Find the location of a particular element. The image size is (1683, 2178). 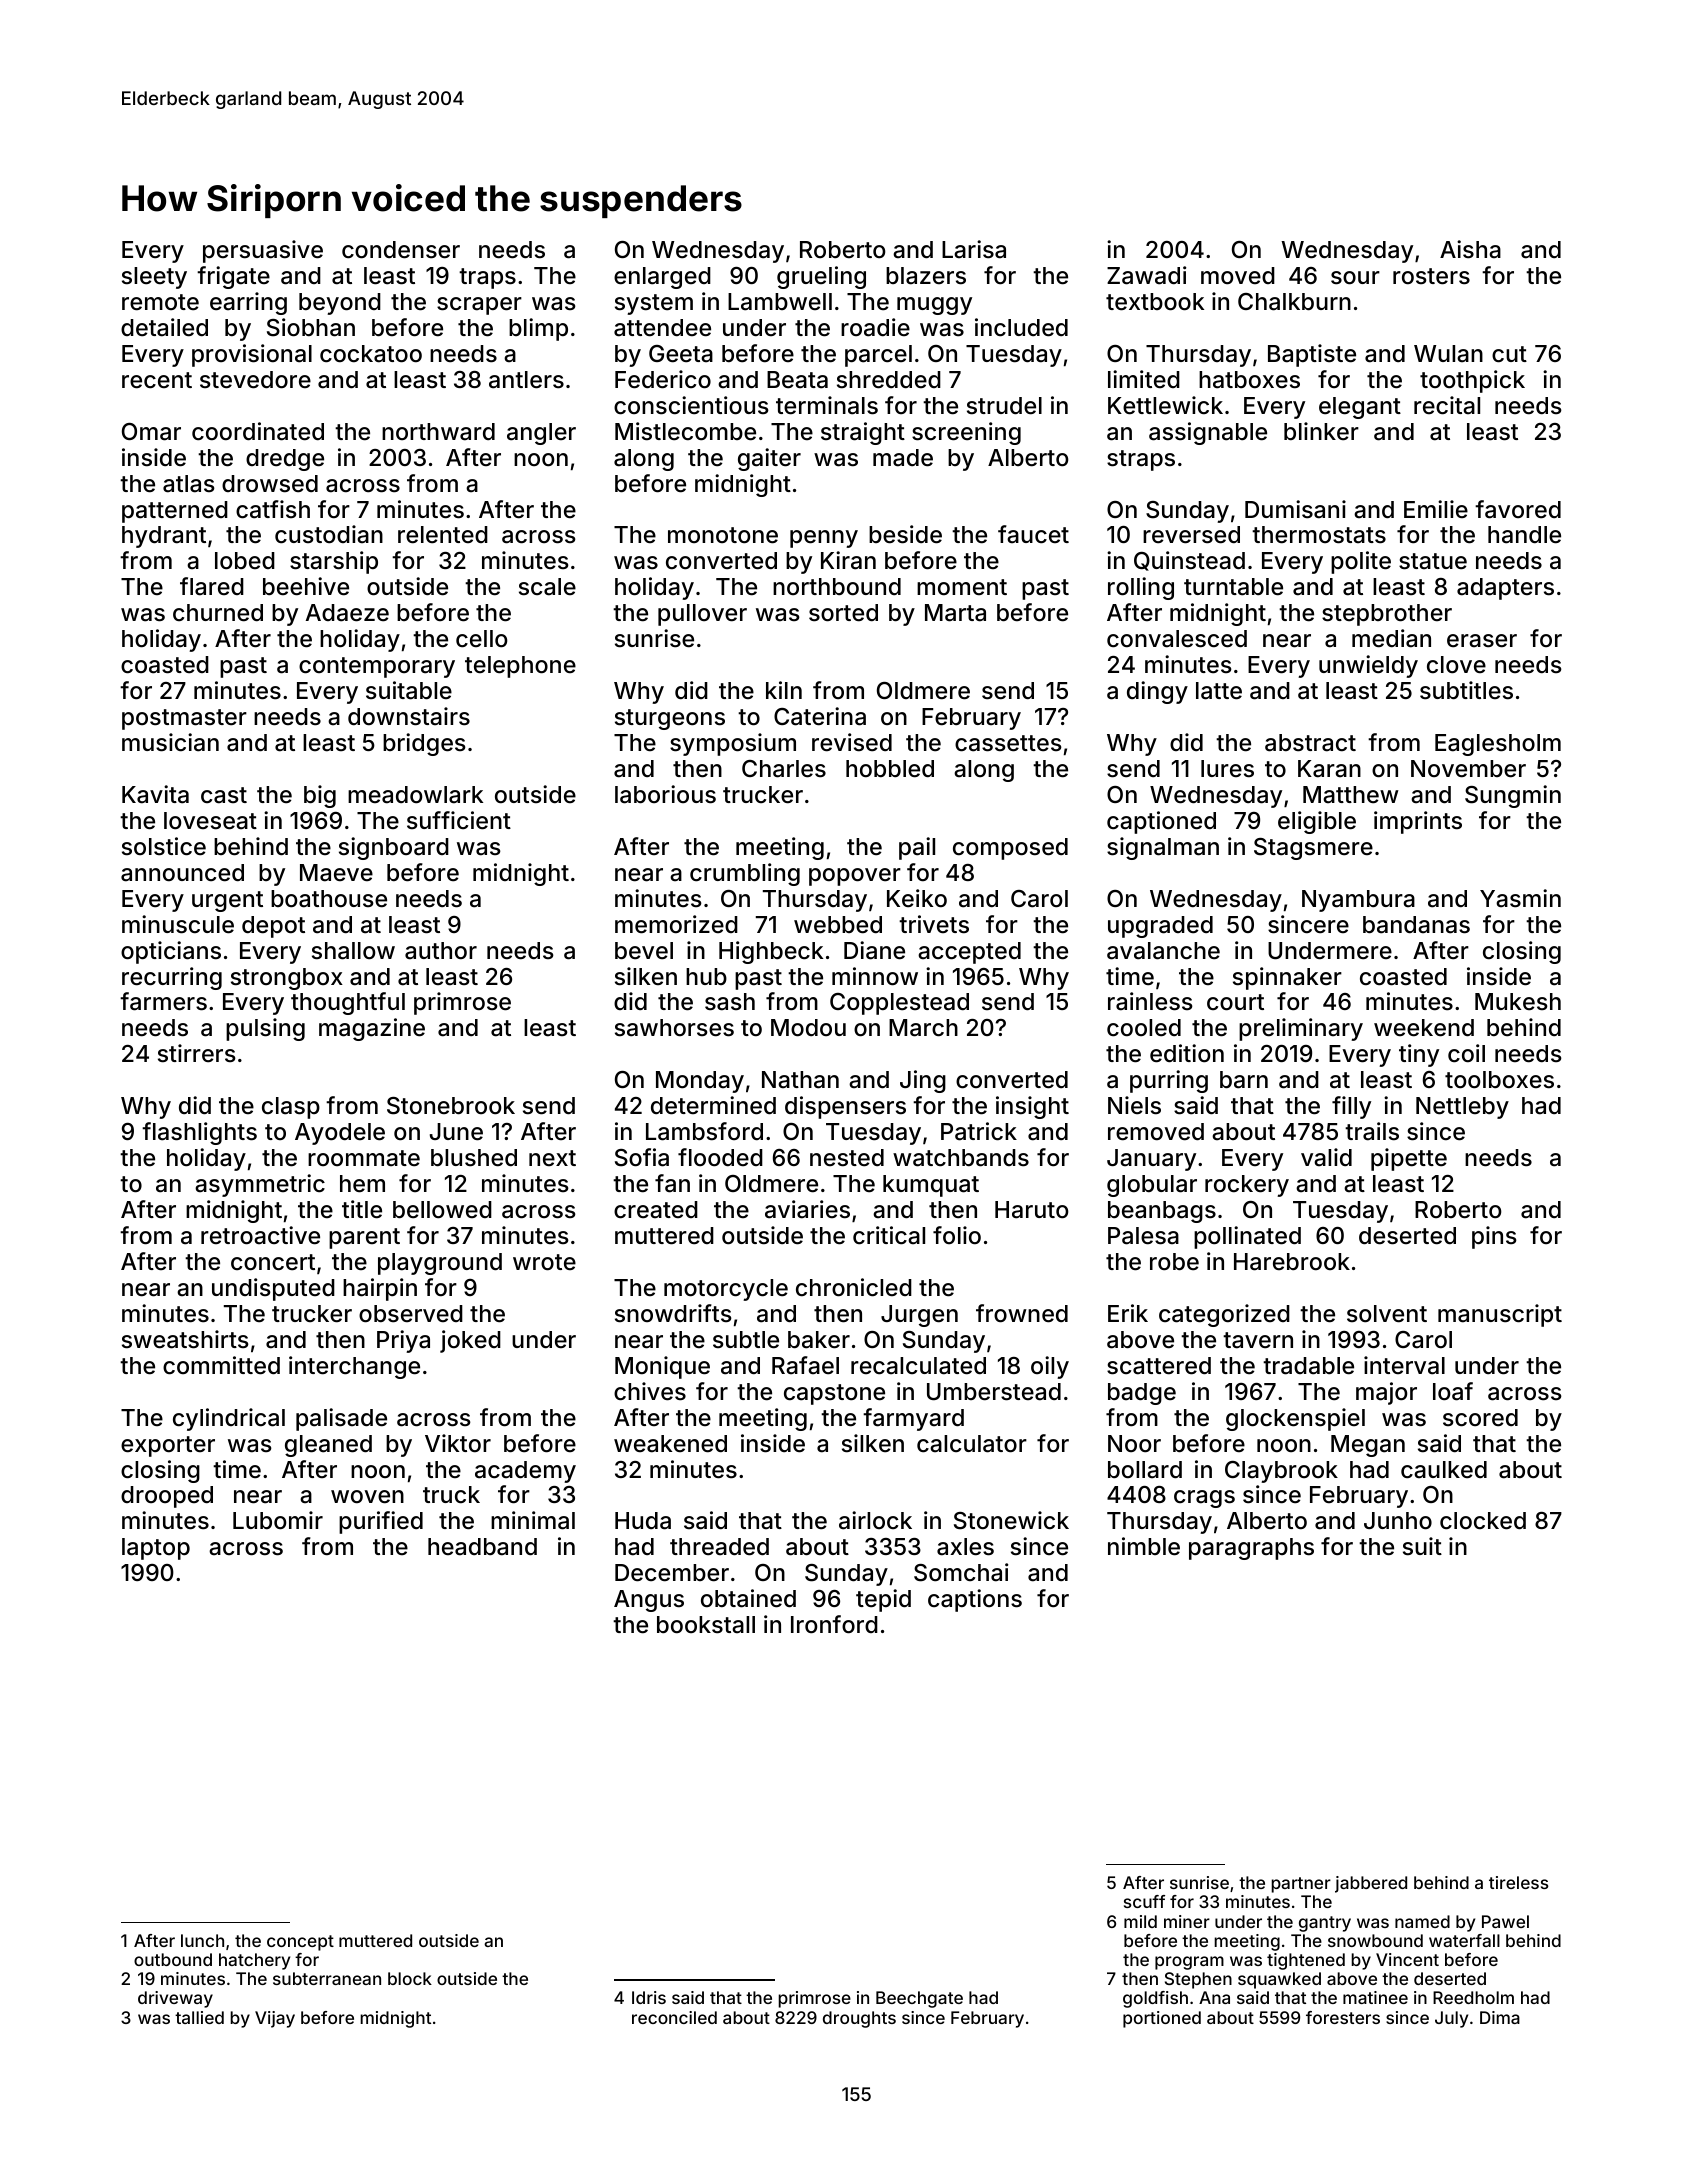

beyond is located at coordinates (340, 304).
